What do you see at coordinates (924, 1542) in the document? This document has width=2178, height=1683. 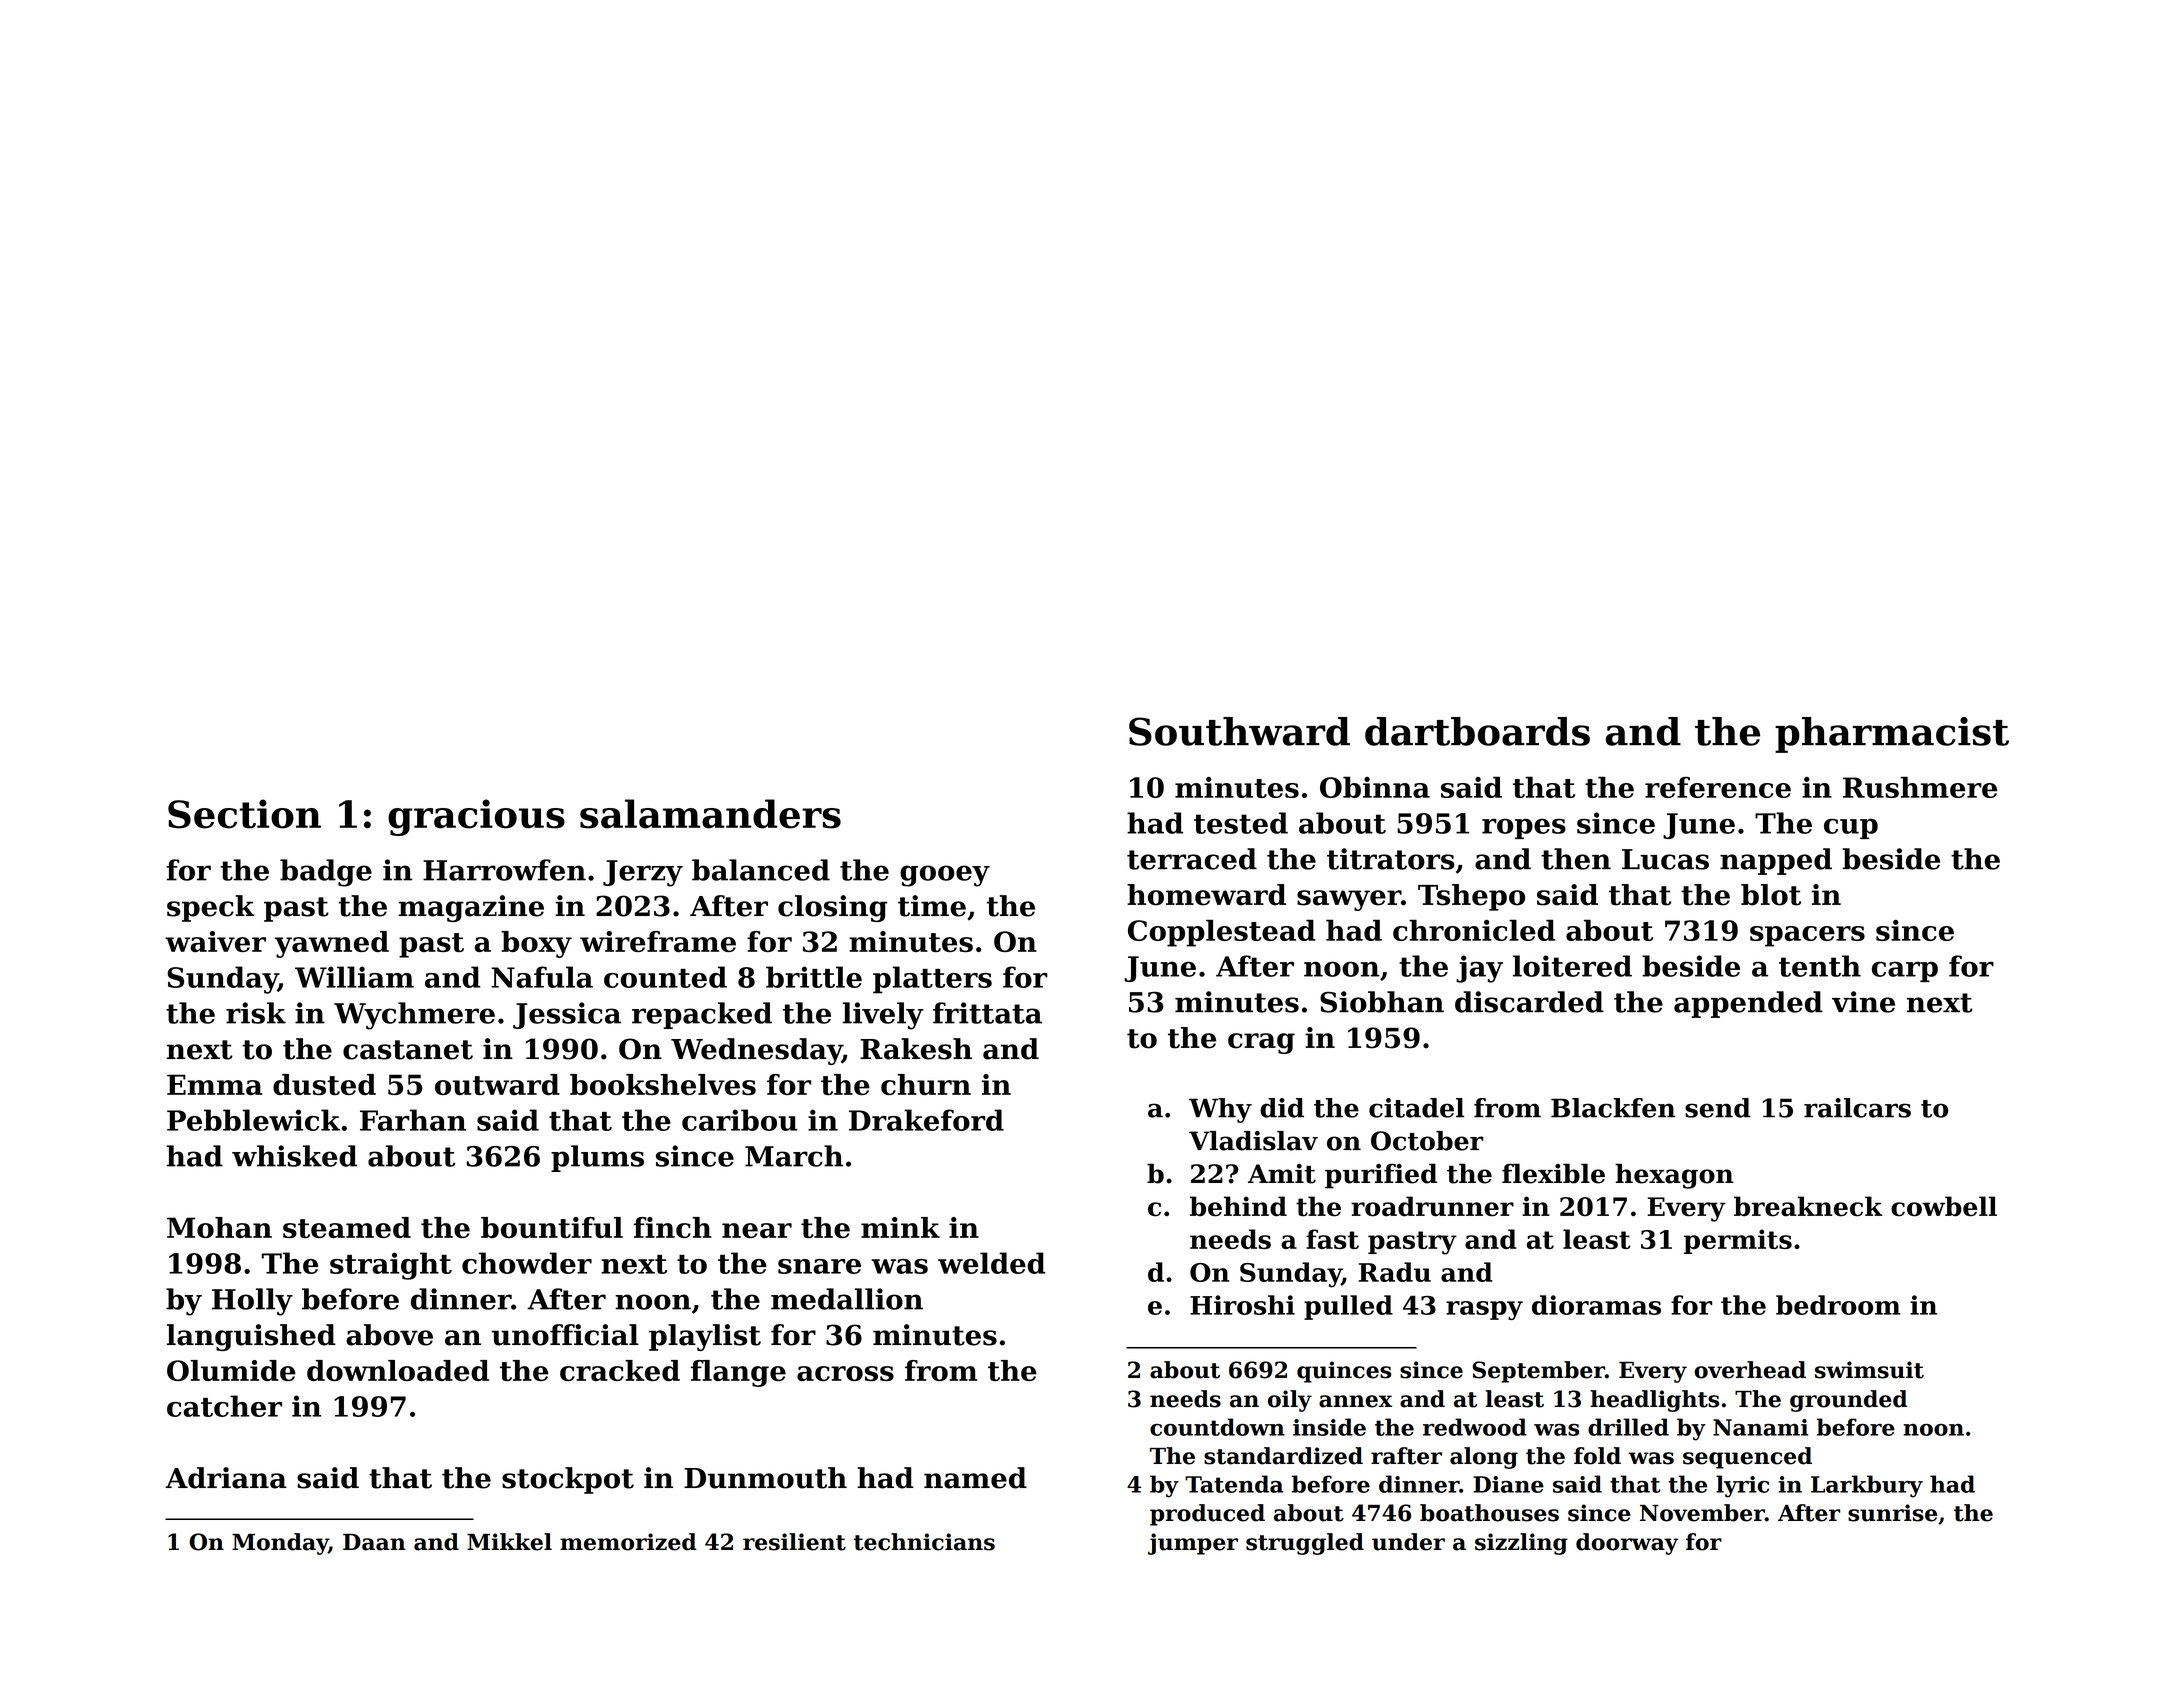 I see `technicians` at bounding box center [924, 1542].
